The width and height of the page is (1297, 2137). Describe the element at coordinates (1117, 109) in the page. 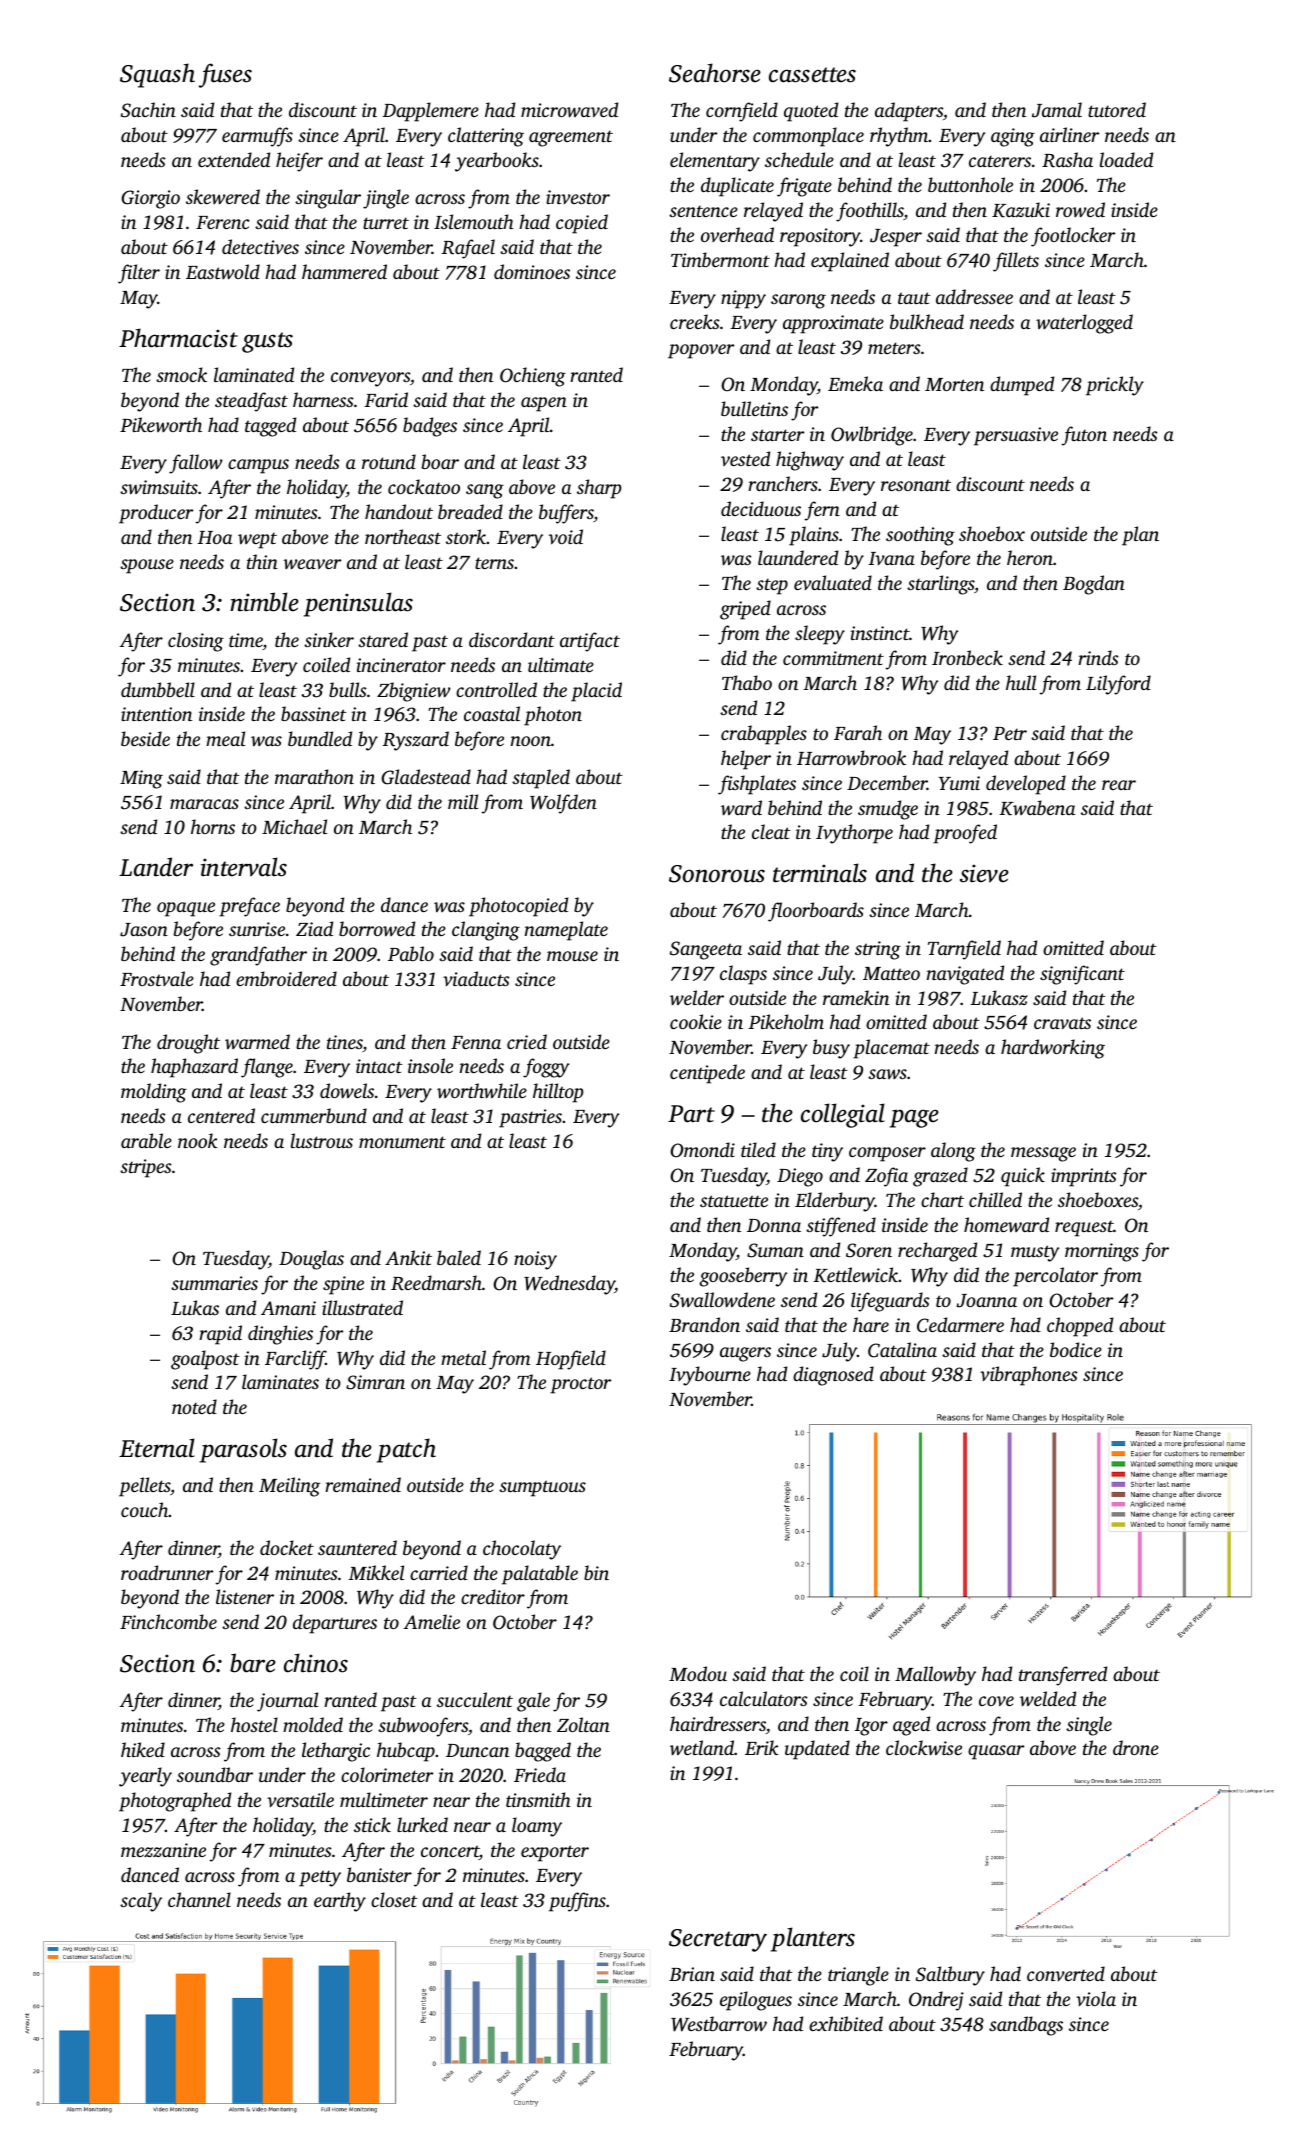

I see `tutored` at that location.
